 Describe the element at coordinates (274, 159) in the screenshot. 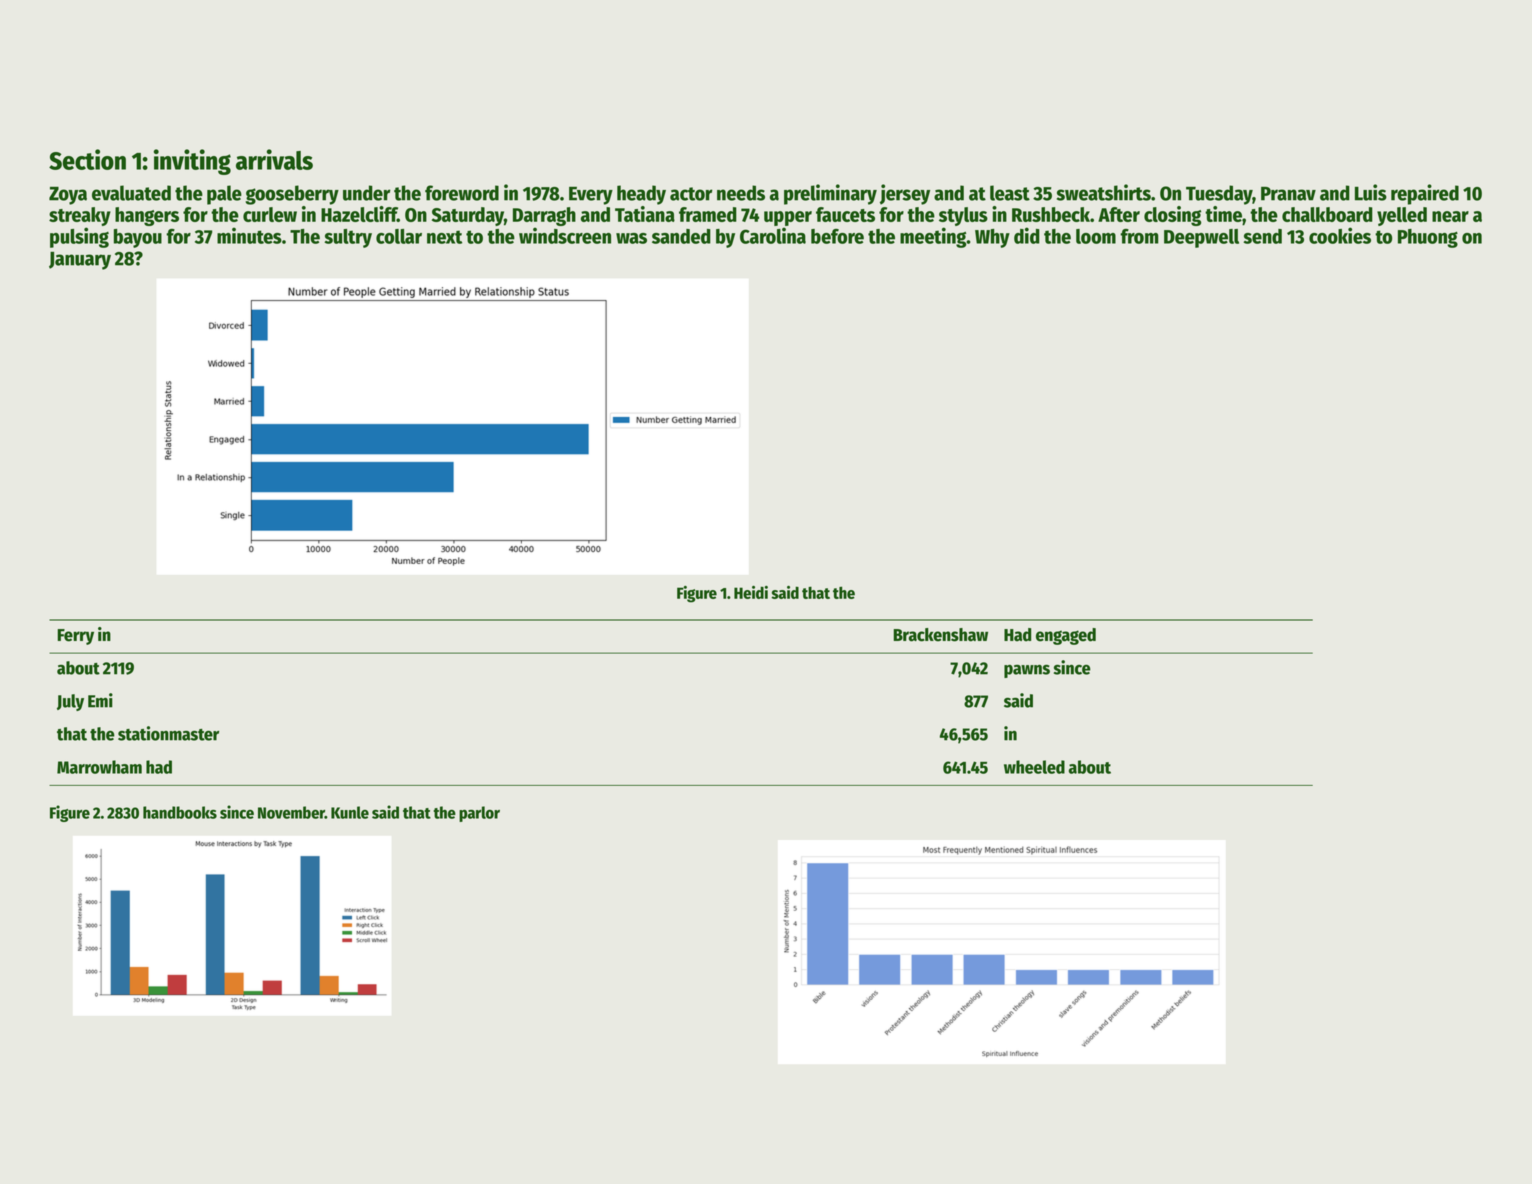

I see `arrivals` at that location.
